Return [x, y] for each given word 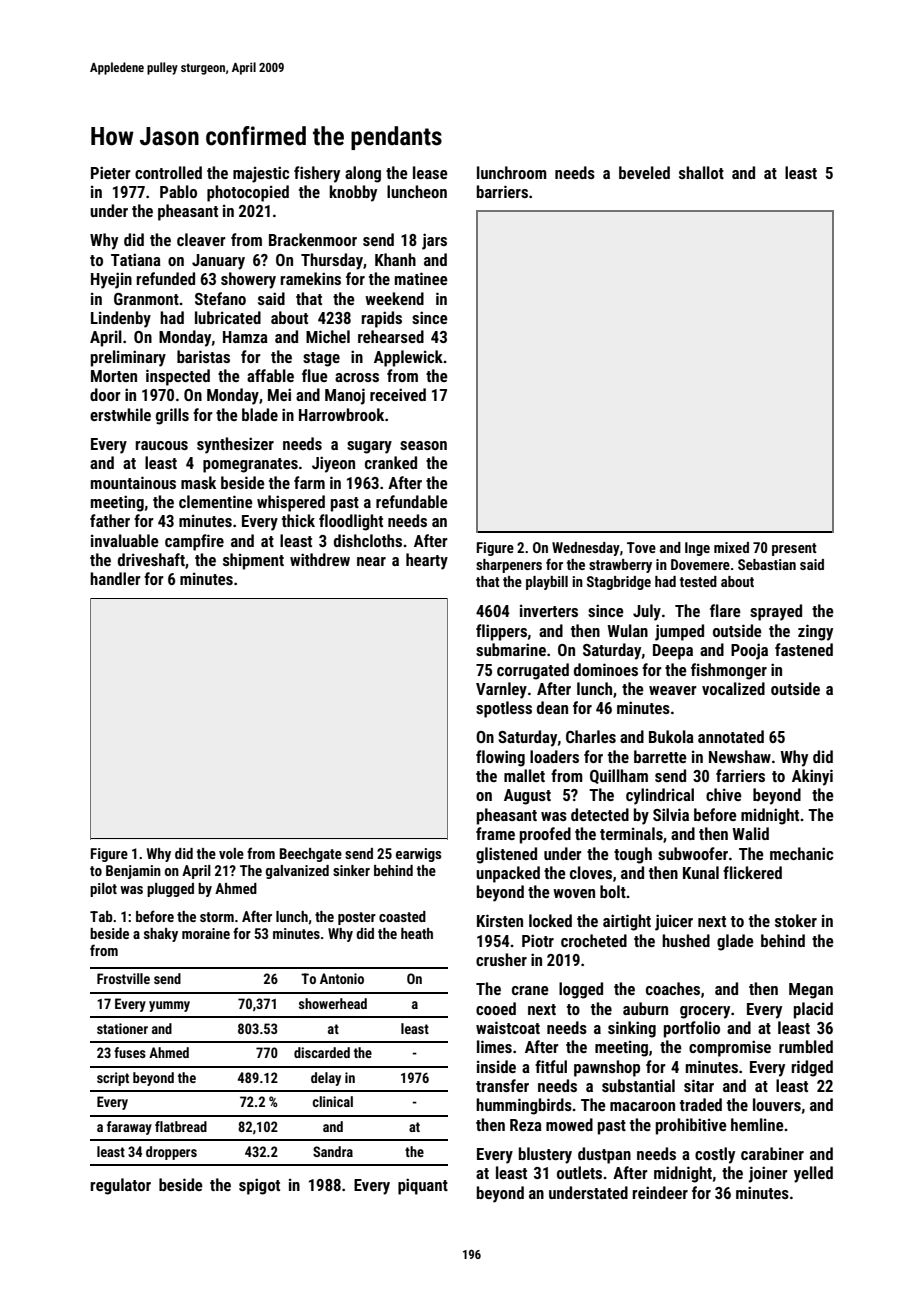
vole [231, 853]
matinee [421, 278]
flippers [501, 632]
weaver [673, 690]
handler [115, 578]
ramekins [311, 278]
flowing [500, 758]
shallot [701, 172]
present [794, 549]
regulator [121, 1186]
